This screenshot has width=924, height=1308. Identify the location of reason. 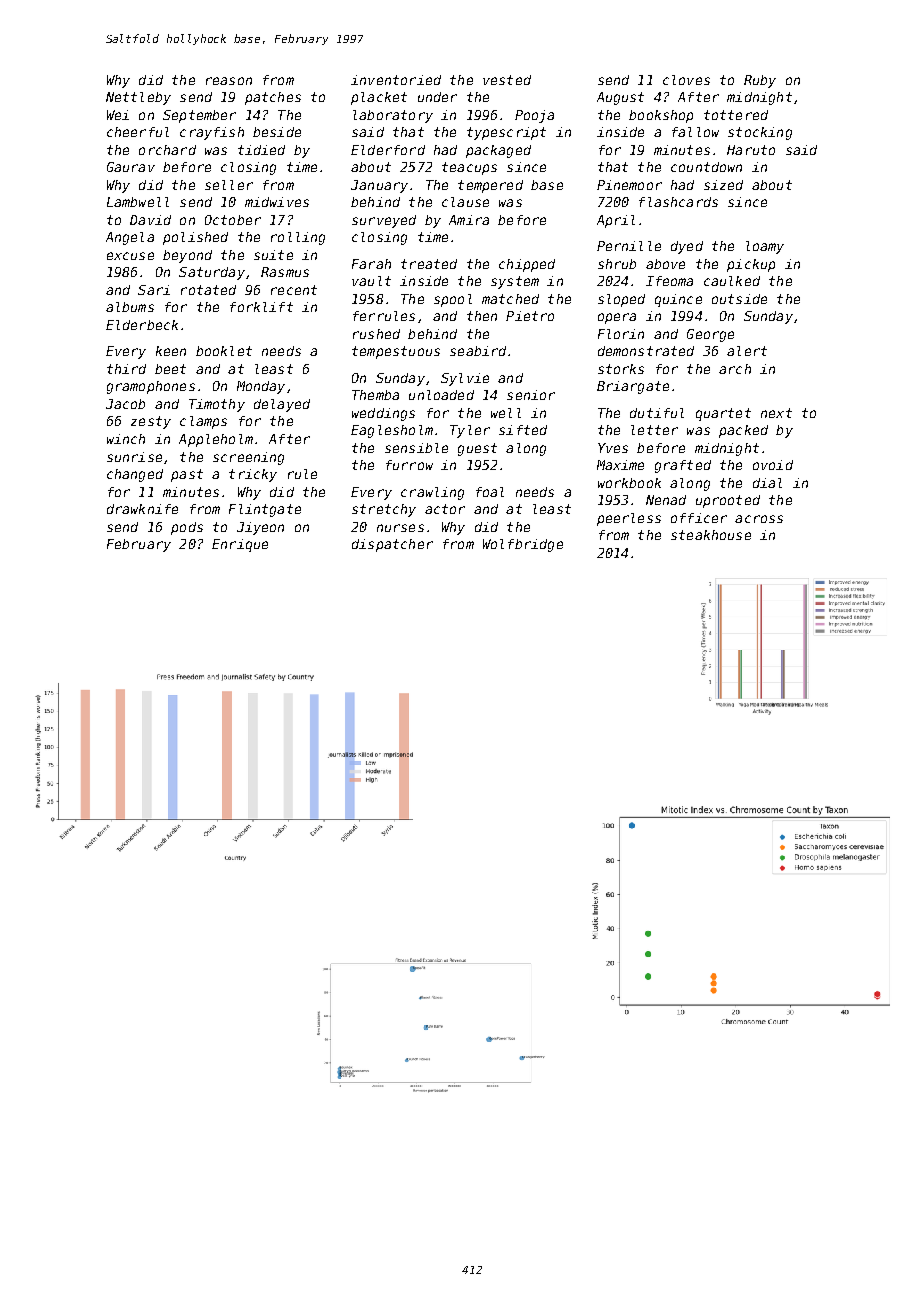
(229, 81).
